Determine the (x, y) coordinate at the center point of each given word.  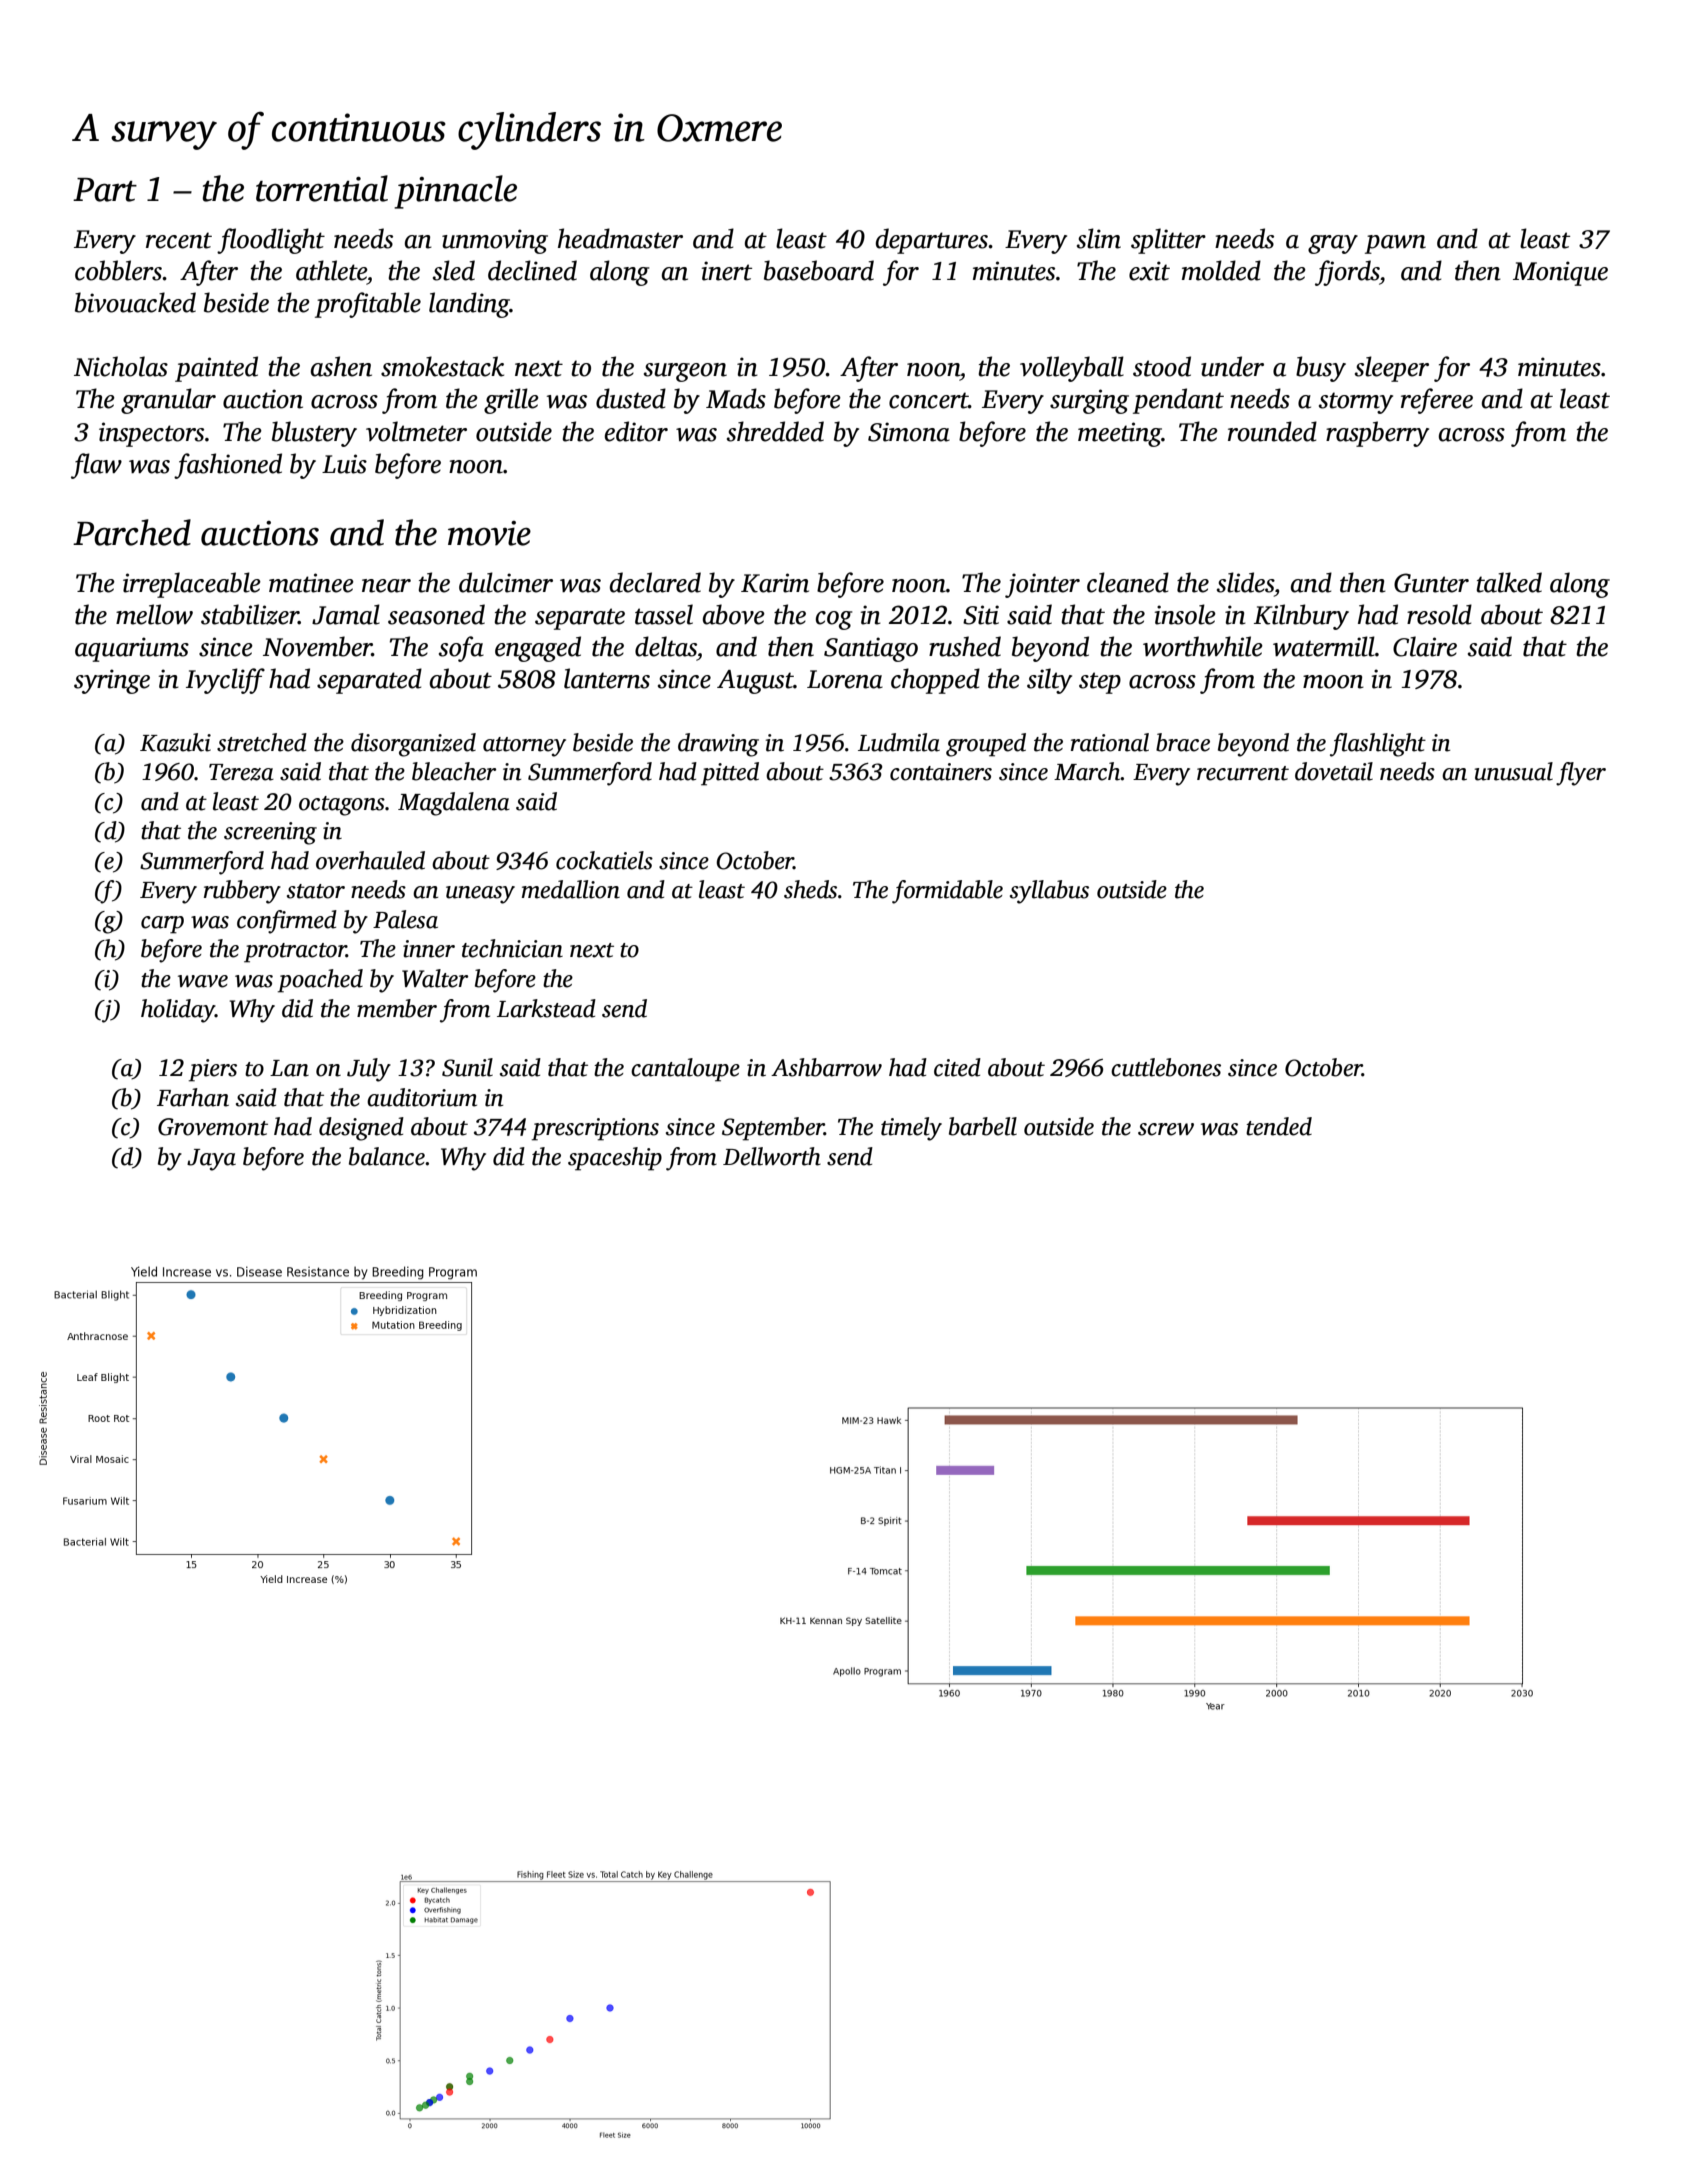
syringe (112, 681)
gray (1333, 244)
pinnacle (455, 192)
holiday (178, 1011)
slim (1099, 238)
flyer (1581, 774)
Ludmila (899, 742)
